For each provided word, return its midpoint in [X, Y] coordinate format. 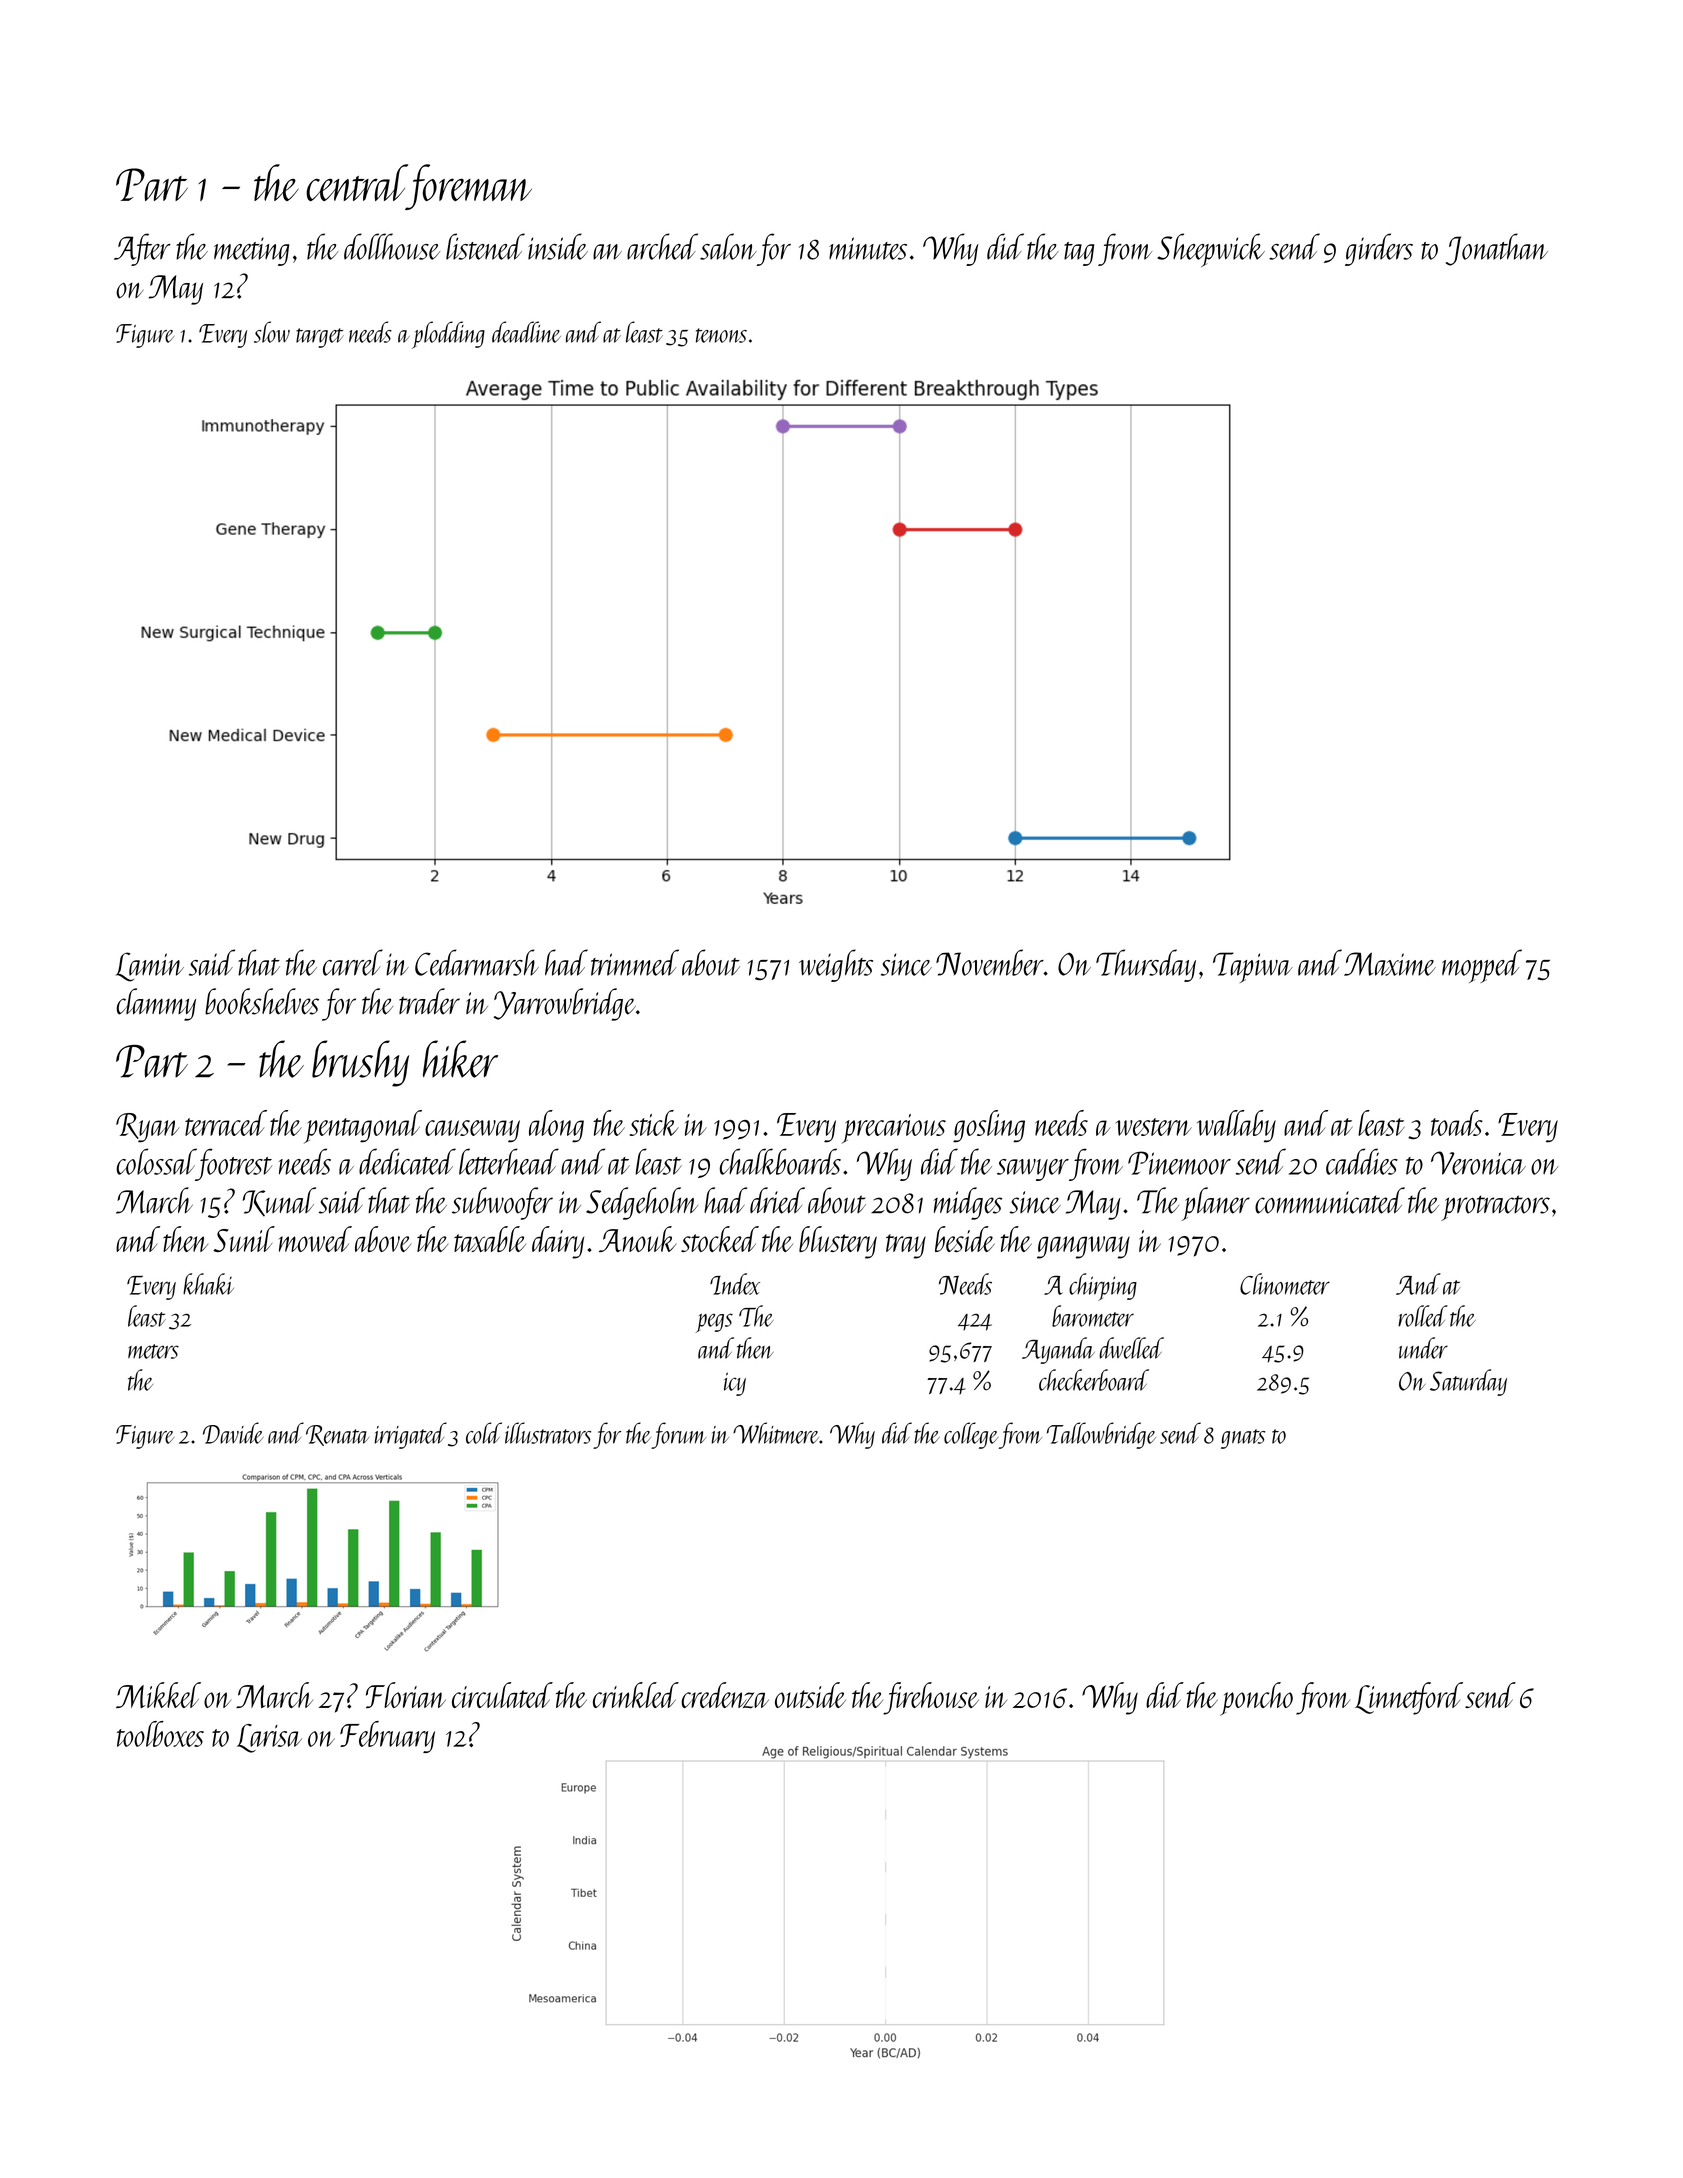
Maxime [1390, 964]
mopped [1482, 966]
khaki [208, 1284]
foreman [469, 187]
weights [836, 965]
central [356, 182]
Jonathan [1497, 249]
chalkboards [780, 1161]
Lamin [150, 967]
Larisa [269, 1738]
